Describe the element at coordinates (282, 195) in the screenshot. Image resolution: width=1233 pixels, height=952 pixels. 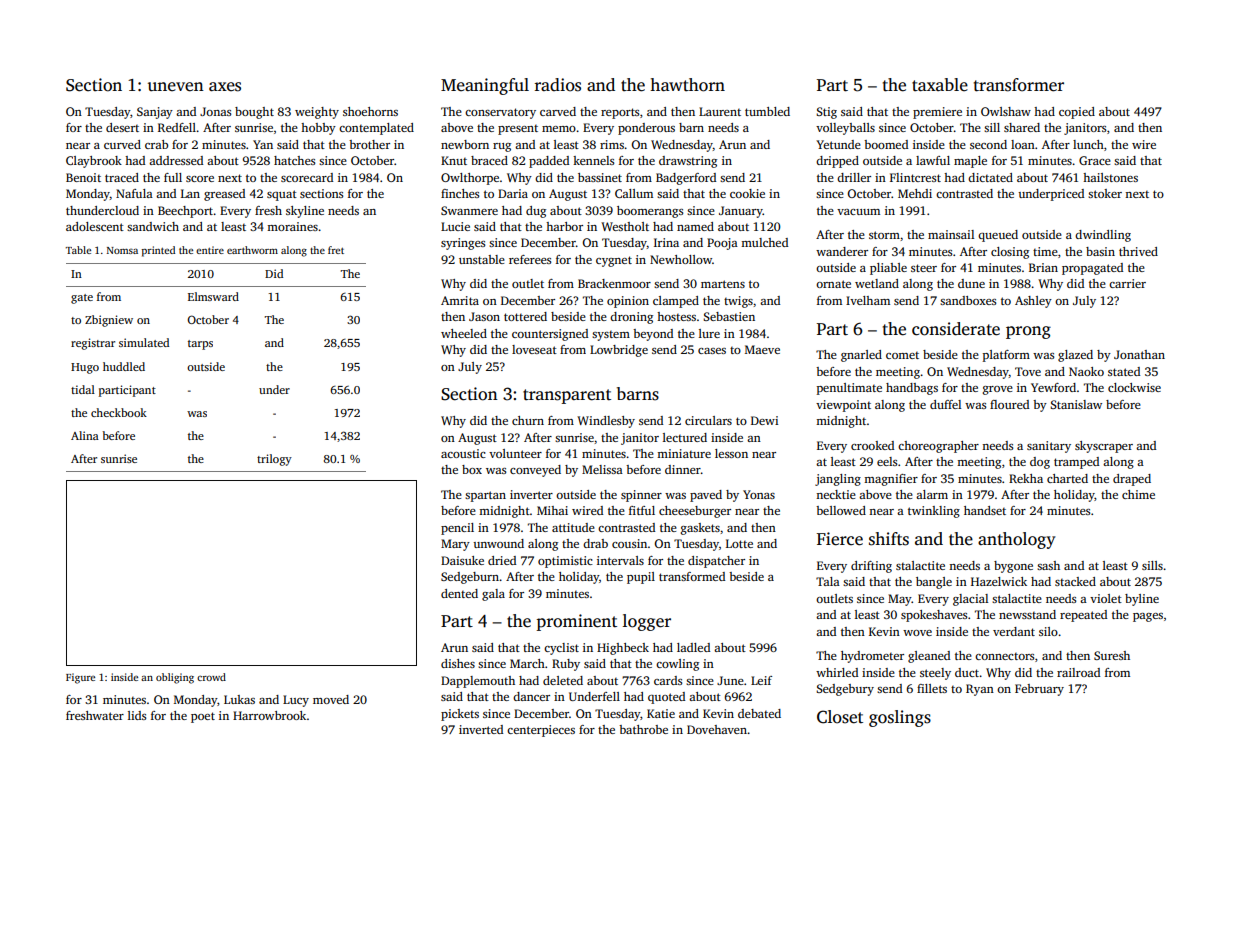
I see `squat` at that location.
